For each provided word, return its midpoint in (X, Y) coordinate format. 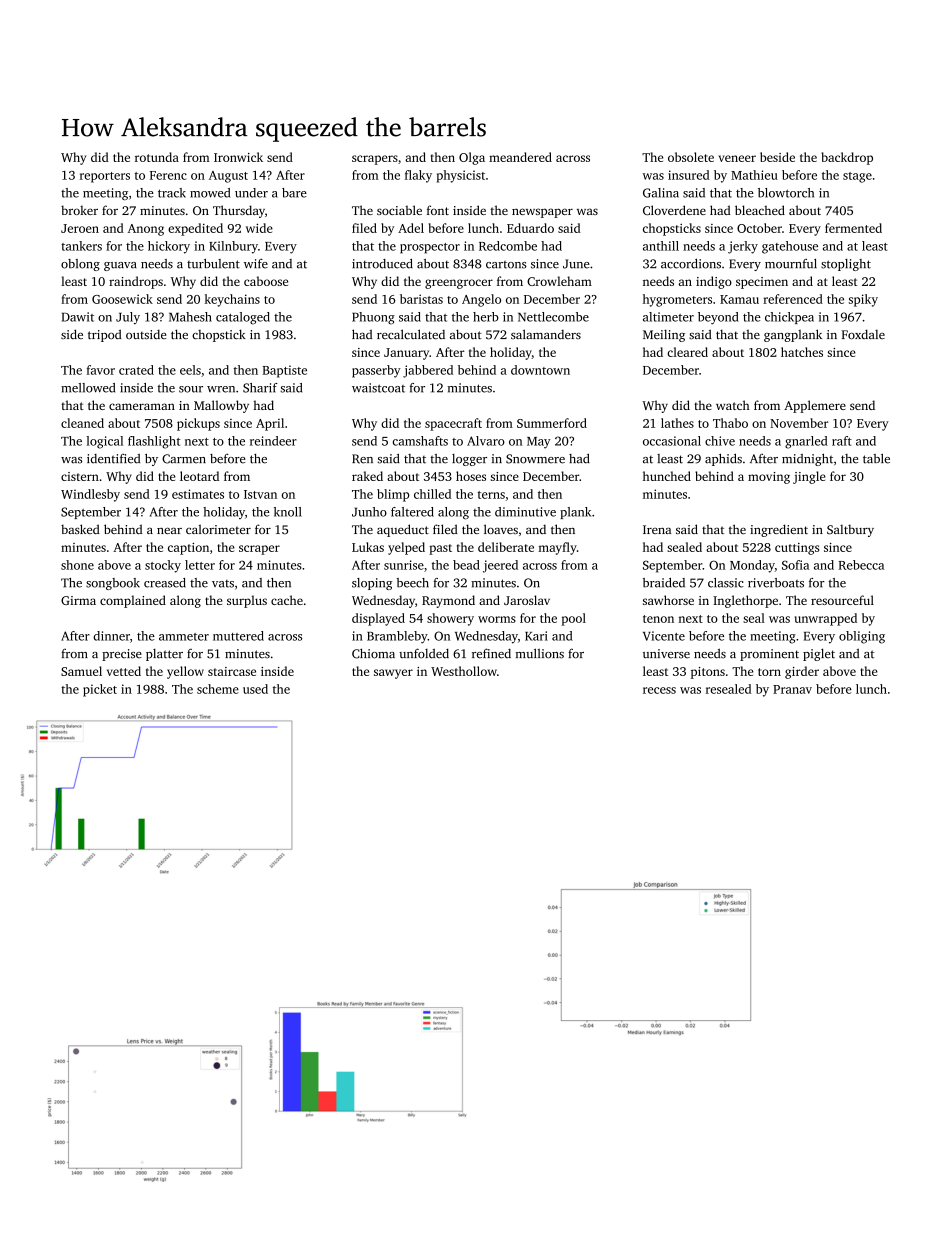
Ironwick (238, 157)
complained (133, 601)
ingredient (779, 530)
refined (491, 653)
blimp (393, 495)
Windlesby (90, 495)
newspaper (542, 213)
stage (857, 177)
